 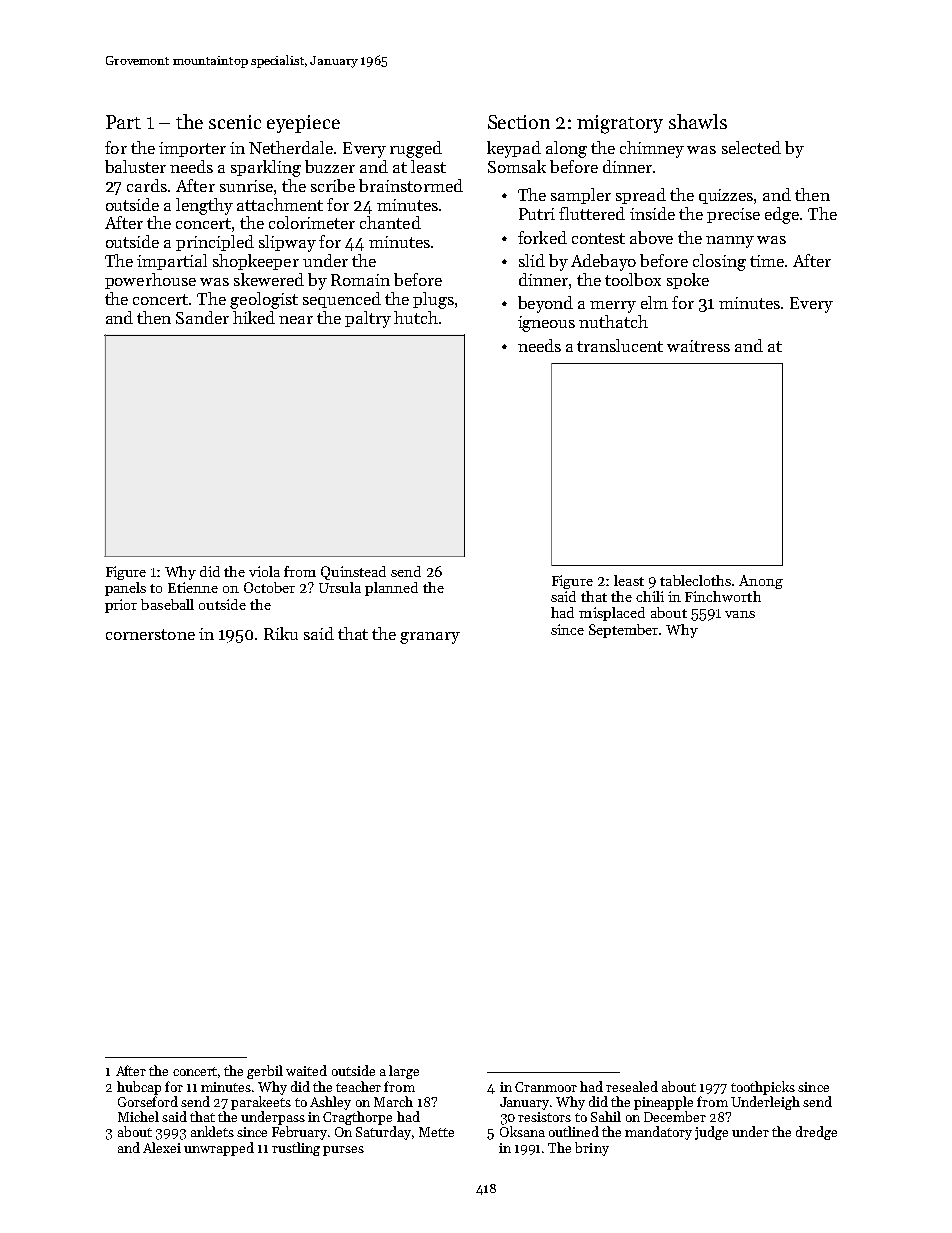 What do you see at coordinates (353, 573) in the page?
I see `Quinstead` at bounding box center [353, 573].
